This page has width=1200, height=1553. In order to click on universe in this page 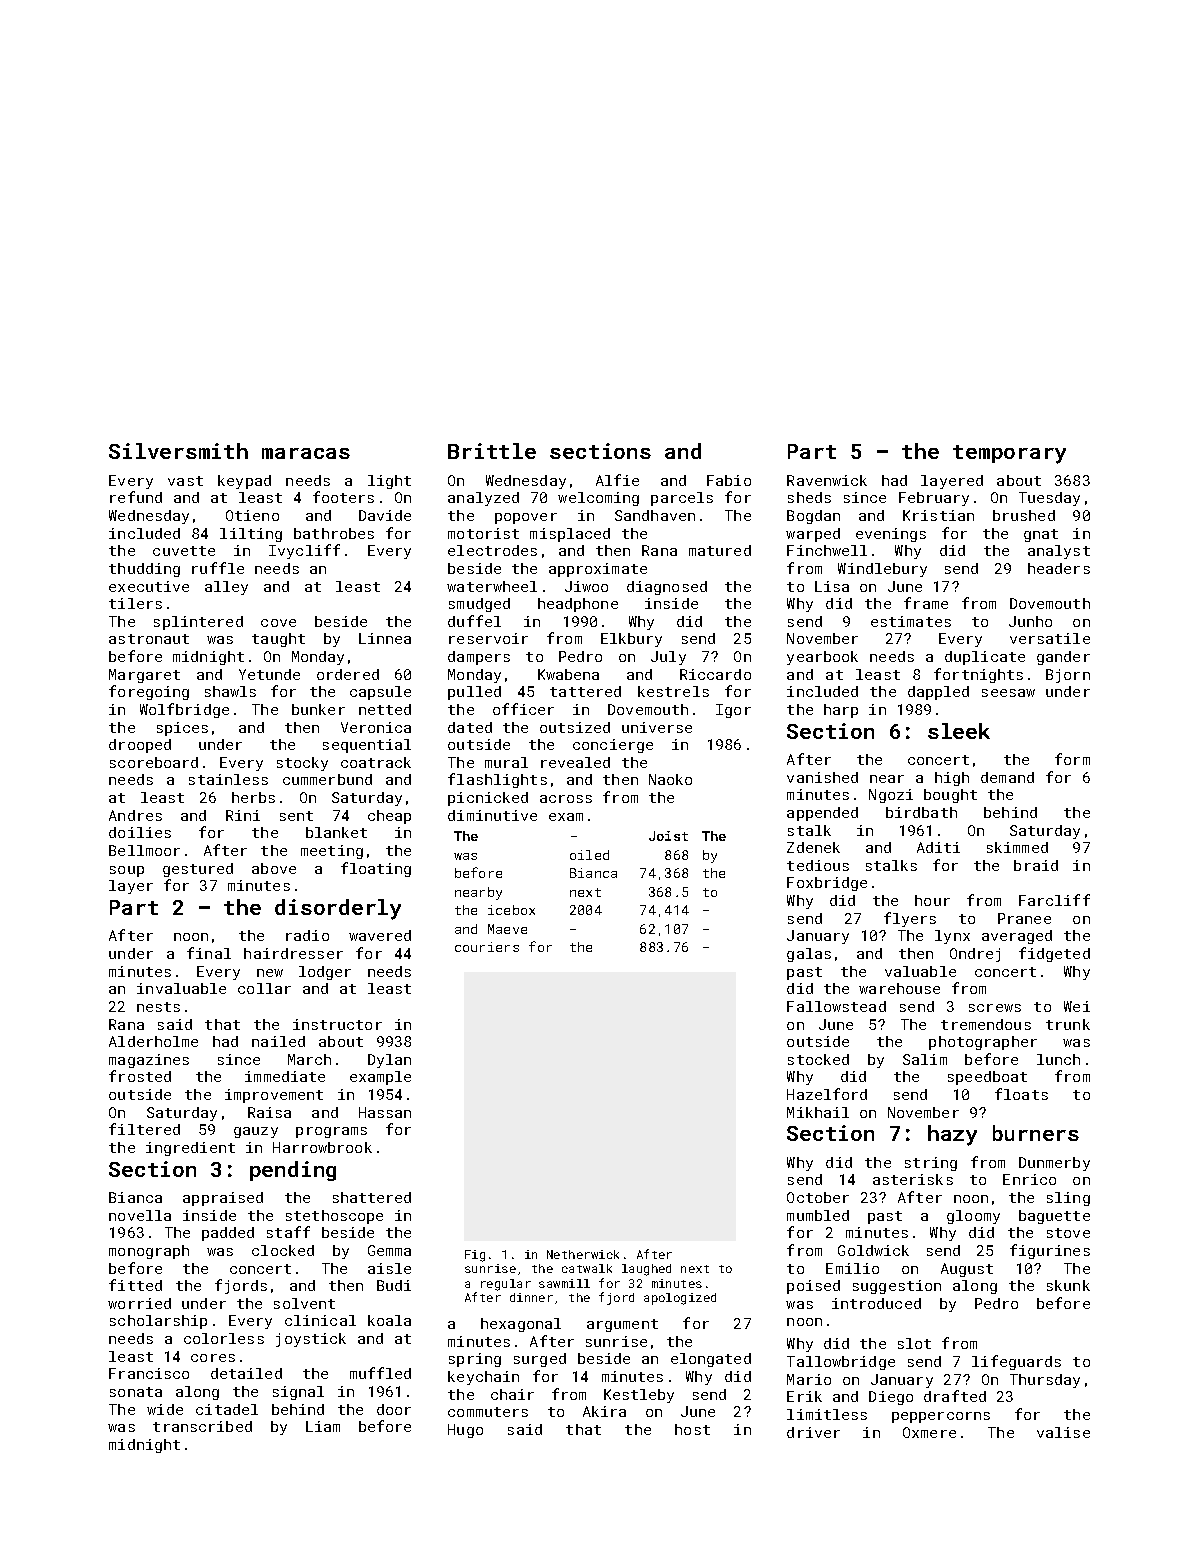, I will do `click(657, 727)`.
